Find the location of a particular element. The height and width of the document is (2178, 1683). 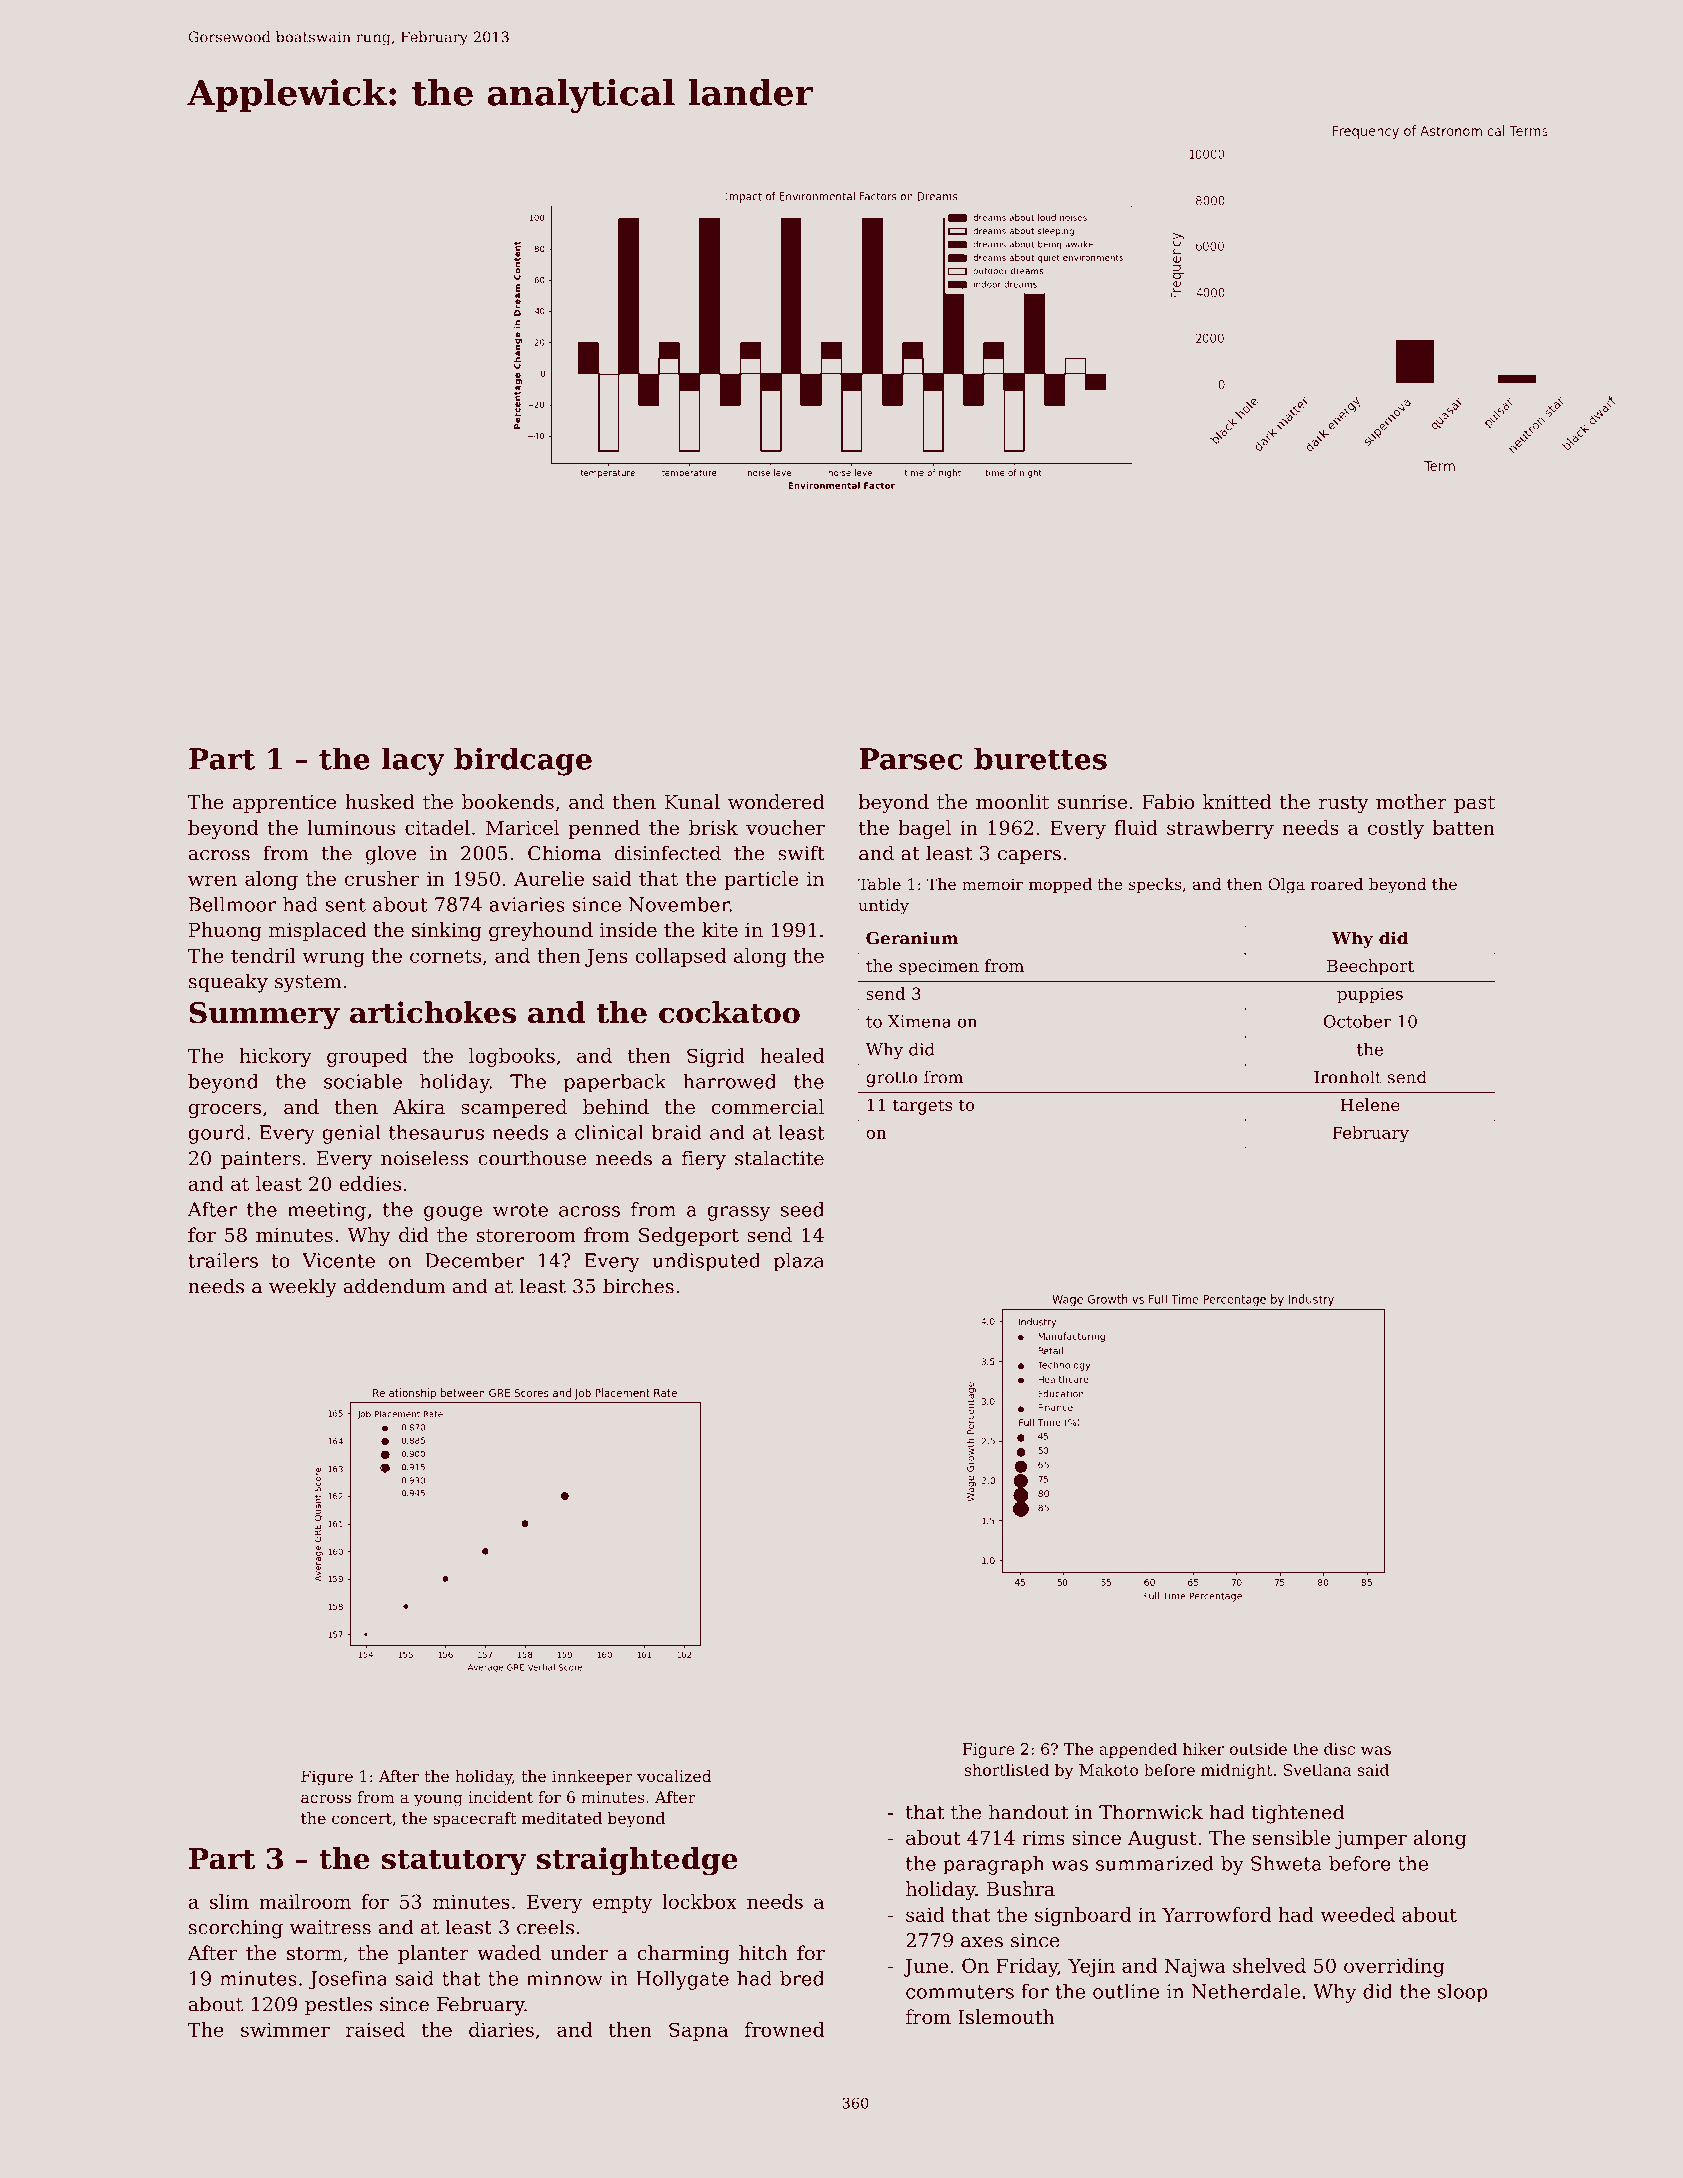

frowned is located at coordinates (784, 2029).
